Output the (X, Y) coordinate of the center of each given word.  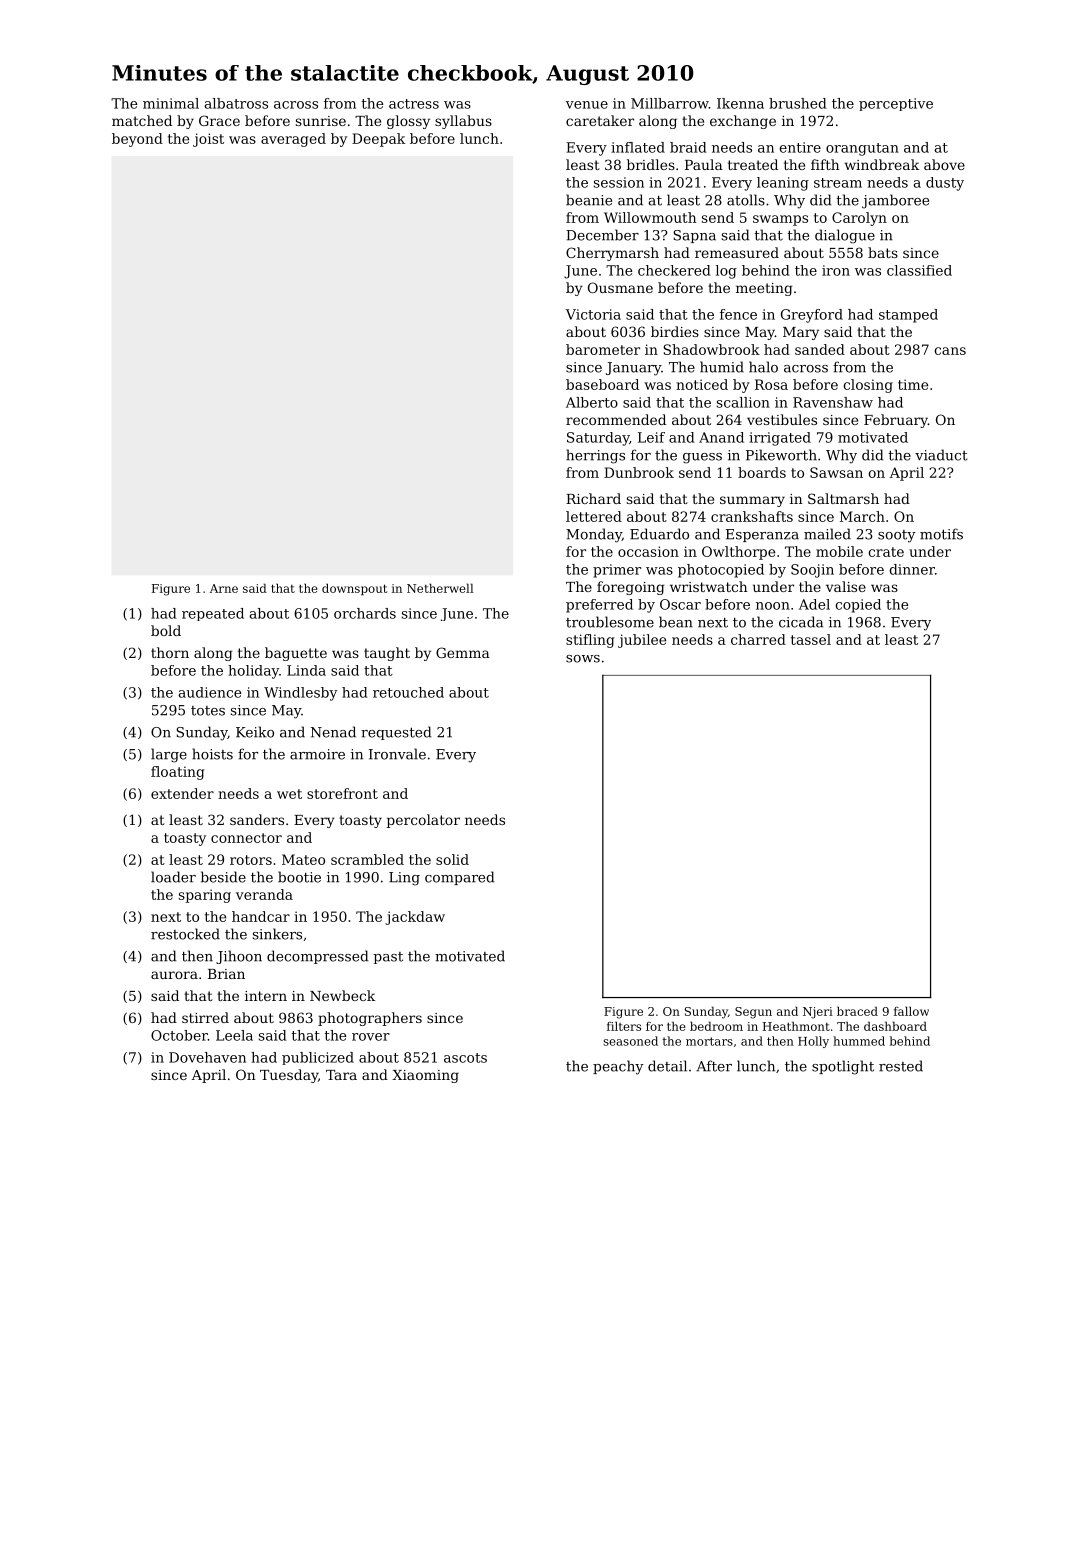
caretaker (600, 120)
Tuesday (289, 1076)
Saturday (598, 439)
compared (459, 878)
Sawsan (836, 472)
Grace (219, 120)
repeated (213, 614)
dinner (912, 569)
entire (800, 147)
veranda (264, 894)
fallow (911, 1011)
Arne (224, 588)
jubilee (642, 641)
